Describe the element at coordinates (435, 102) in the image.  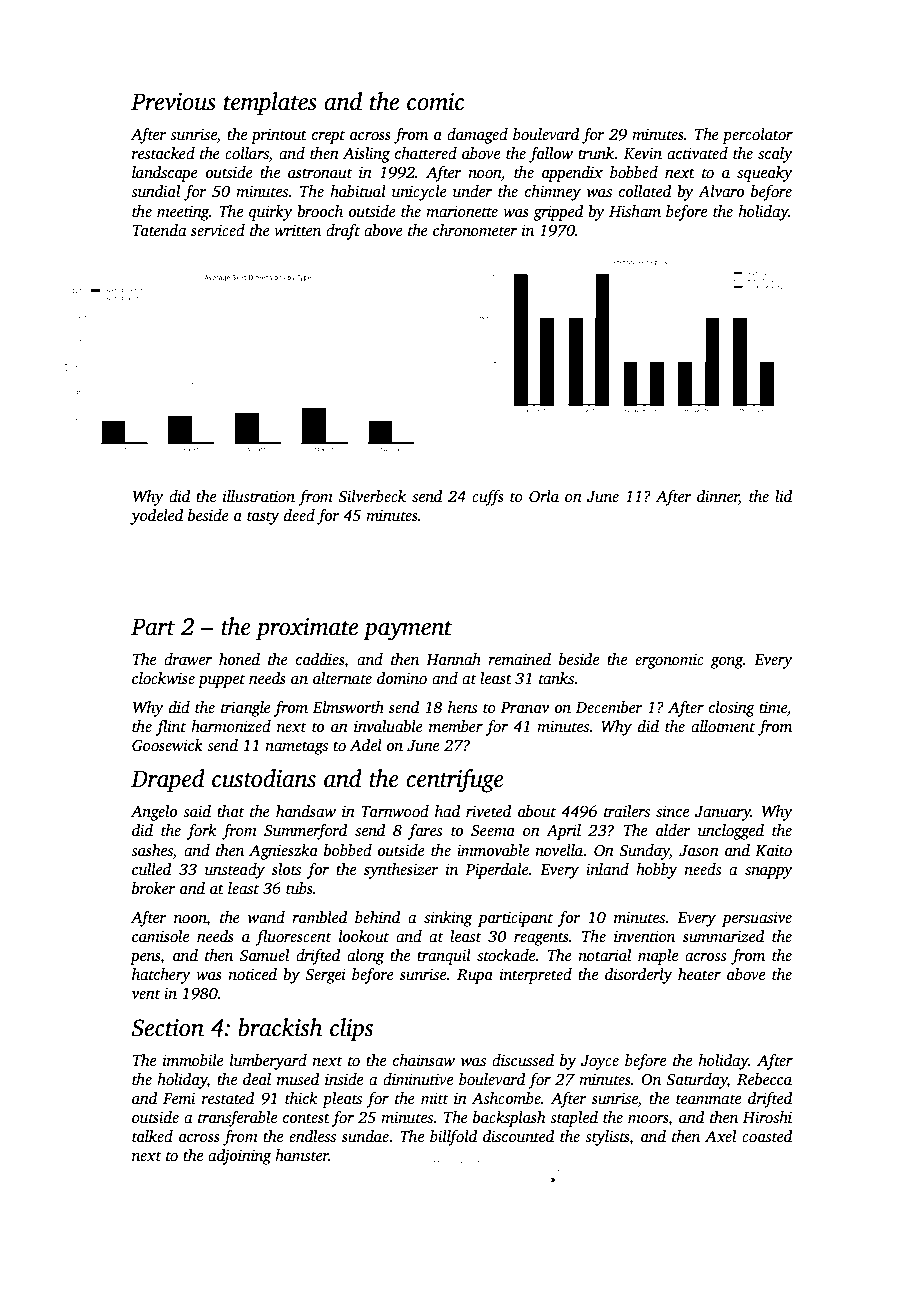
I see `comic` at that location.
